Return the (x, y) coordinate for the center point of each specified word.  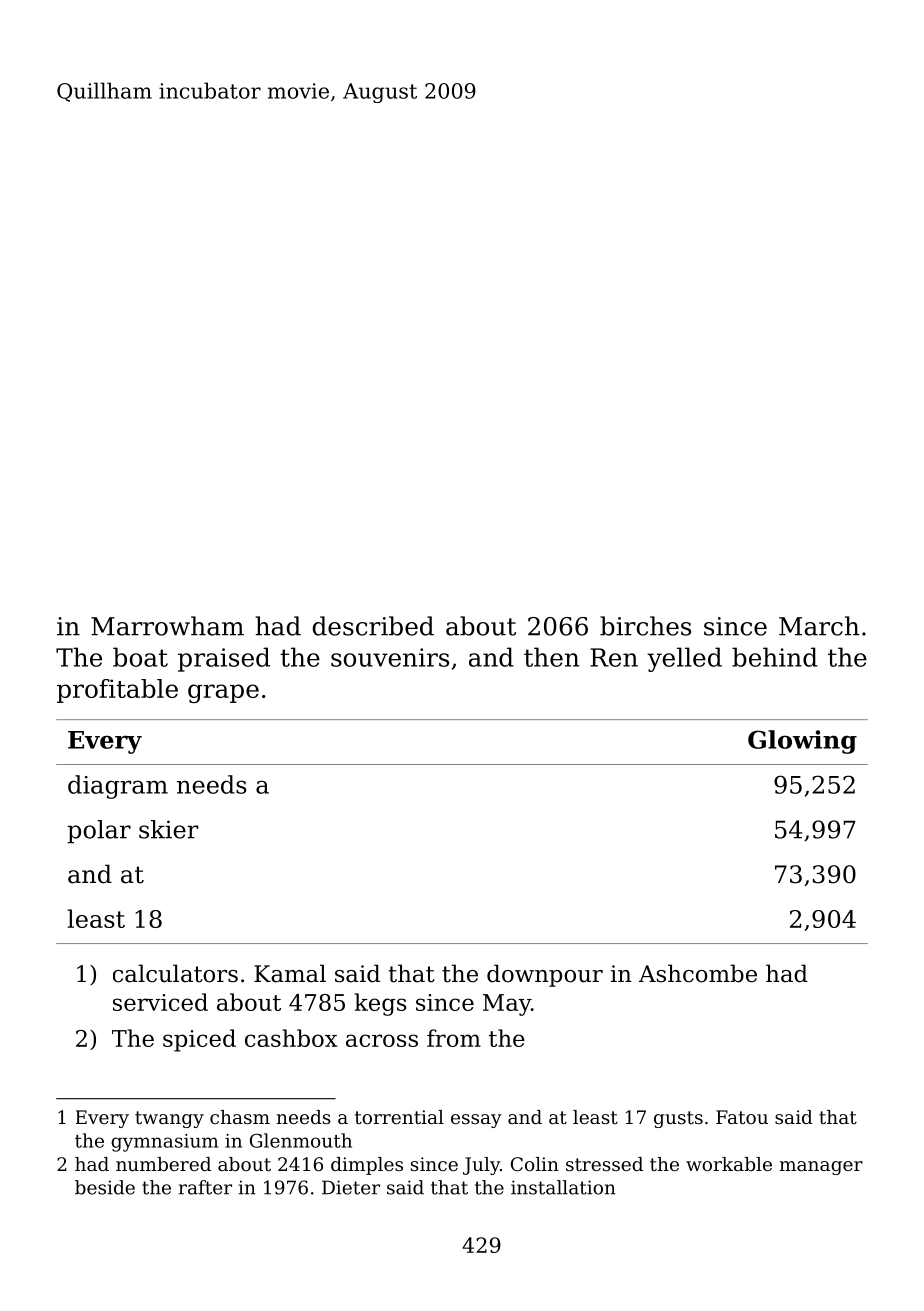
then (551, 657)
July (481, 1166)
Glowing (802, 742)
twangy (169, 1119)
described (373, 626)
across (382, 1040)
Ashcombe (698, 973)
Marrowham (167, 626)
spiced (199, 1040)
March (819, 626)
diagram (118, 787)
